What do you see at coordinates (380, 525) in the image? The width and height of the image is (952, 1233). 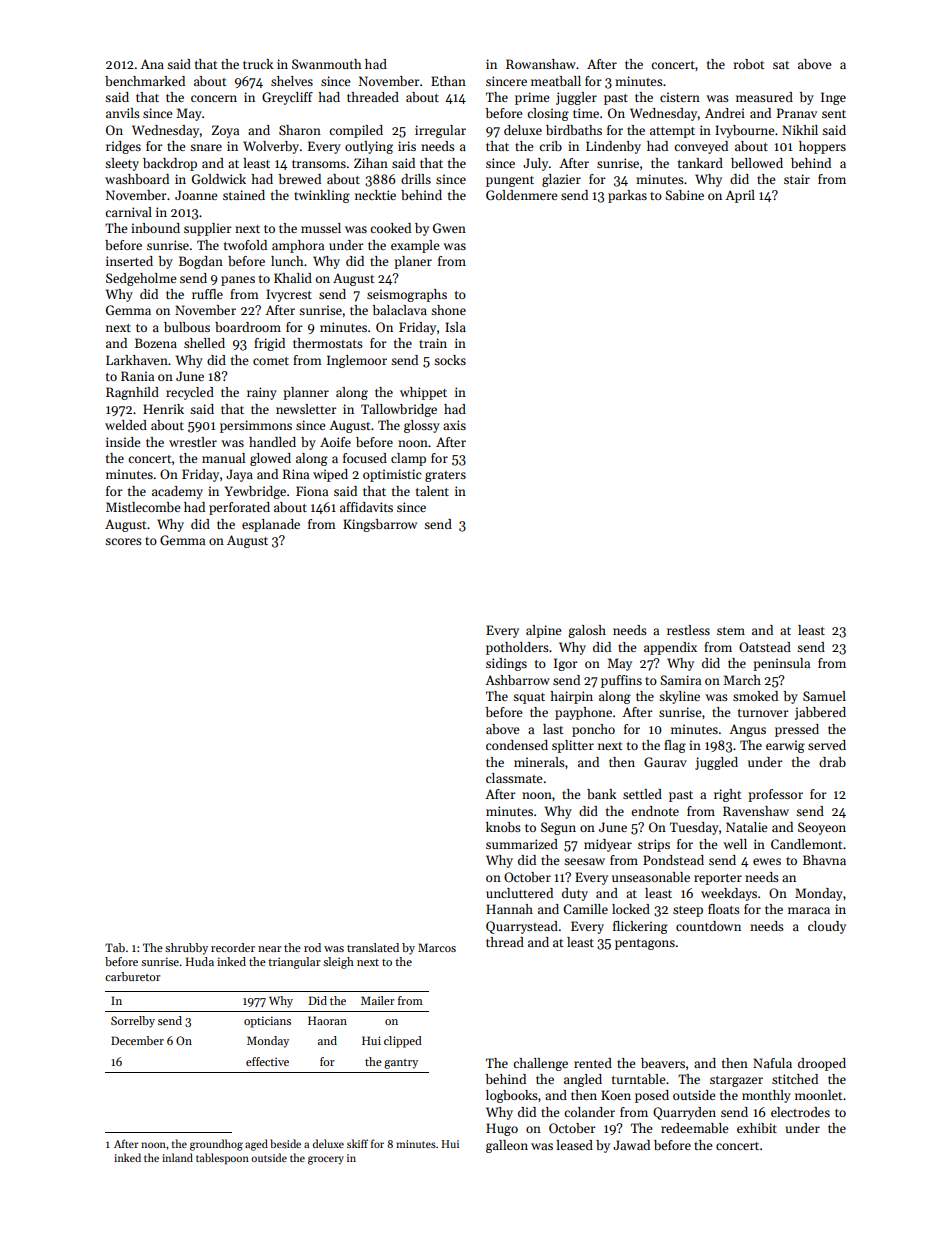 I see `Kingsbarrow` at bounding box center [380, 525].
